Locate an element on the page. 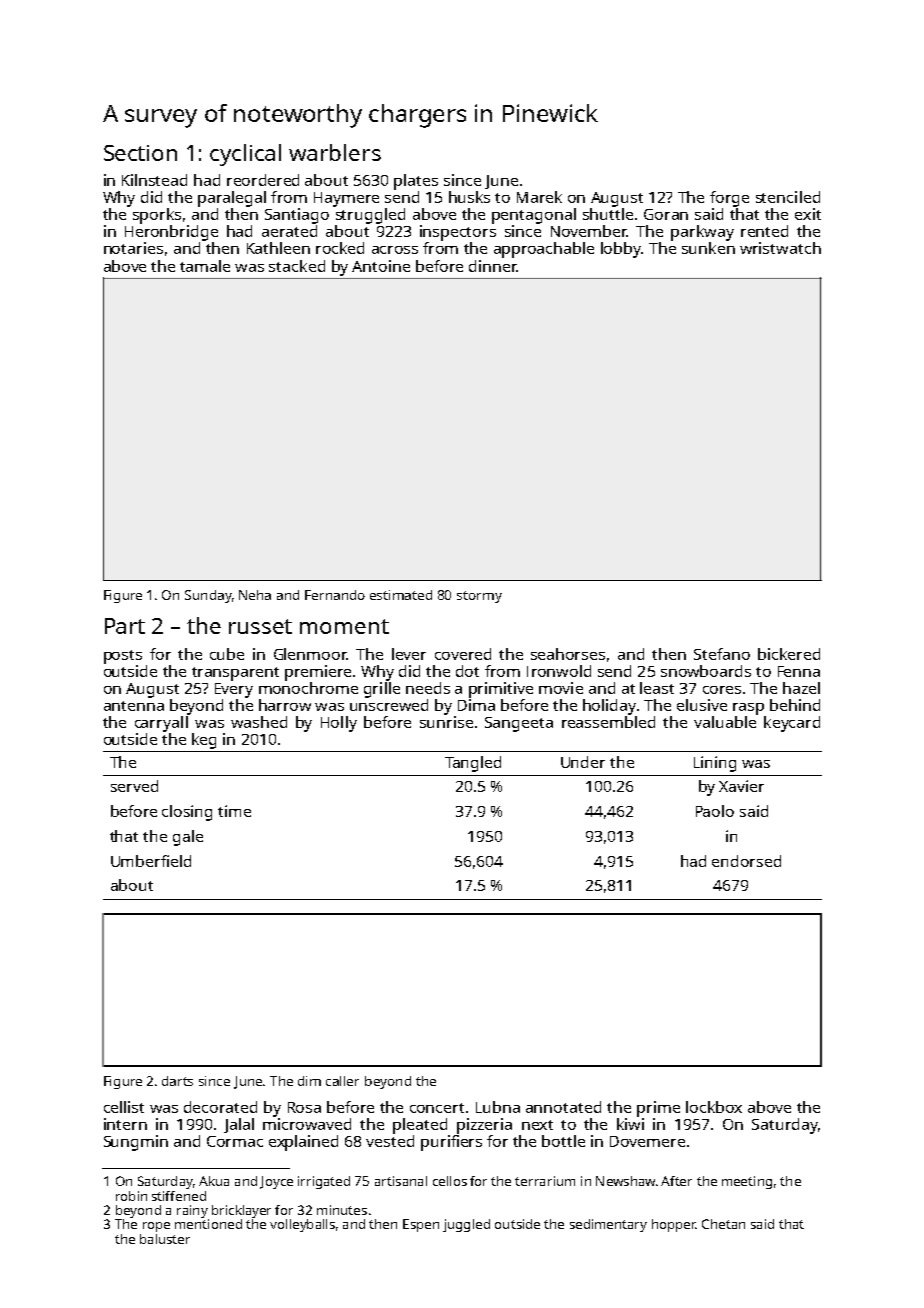  Sunday is located at coordinates (208, 596).
